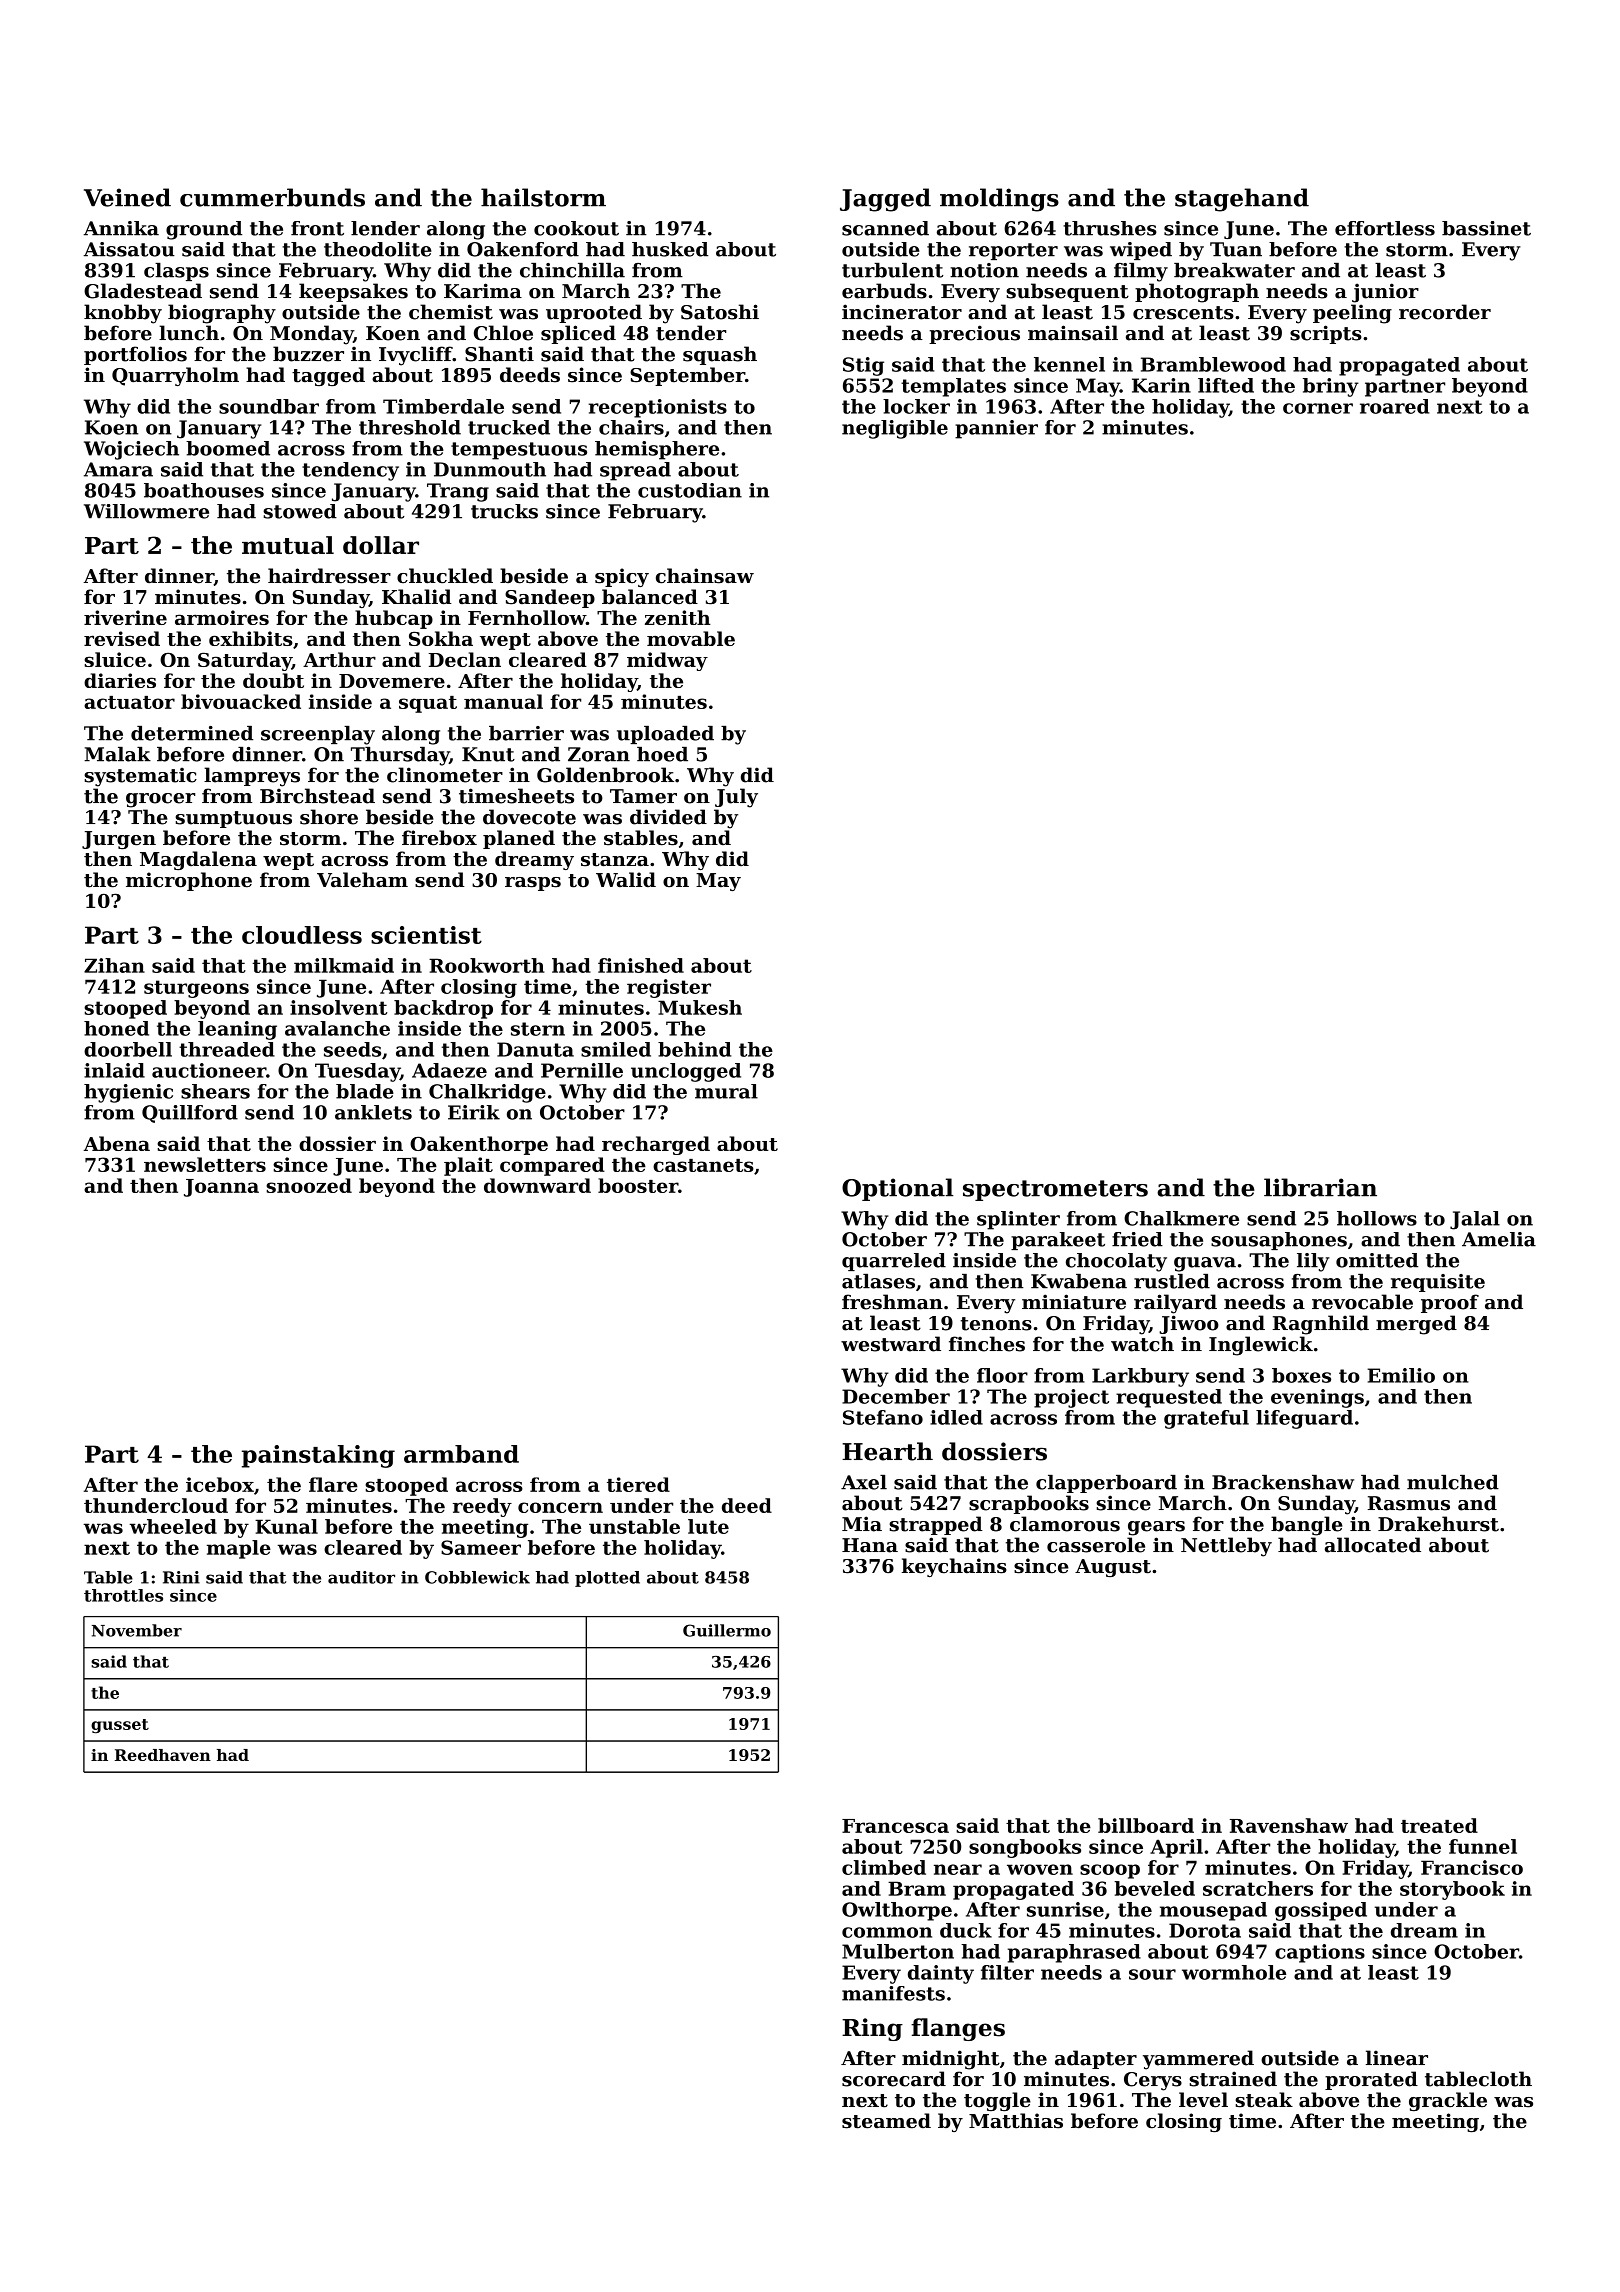 This image has height=2292, width=1620. Describe the element at coordinates (385, 228) in the image. I see `lender` at that location.
